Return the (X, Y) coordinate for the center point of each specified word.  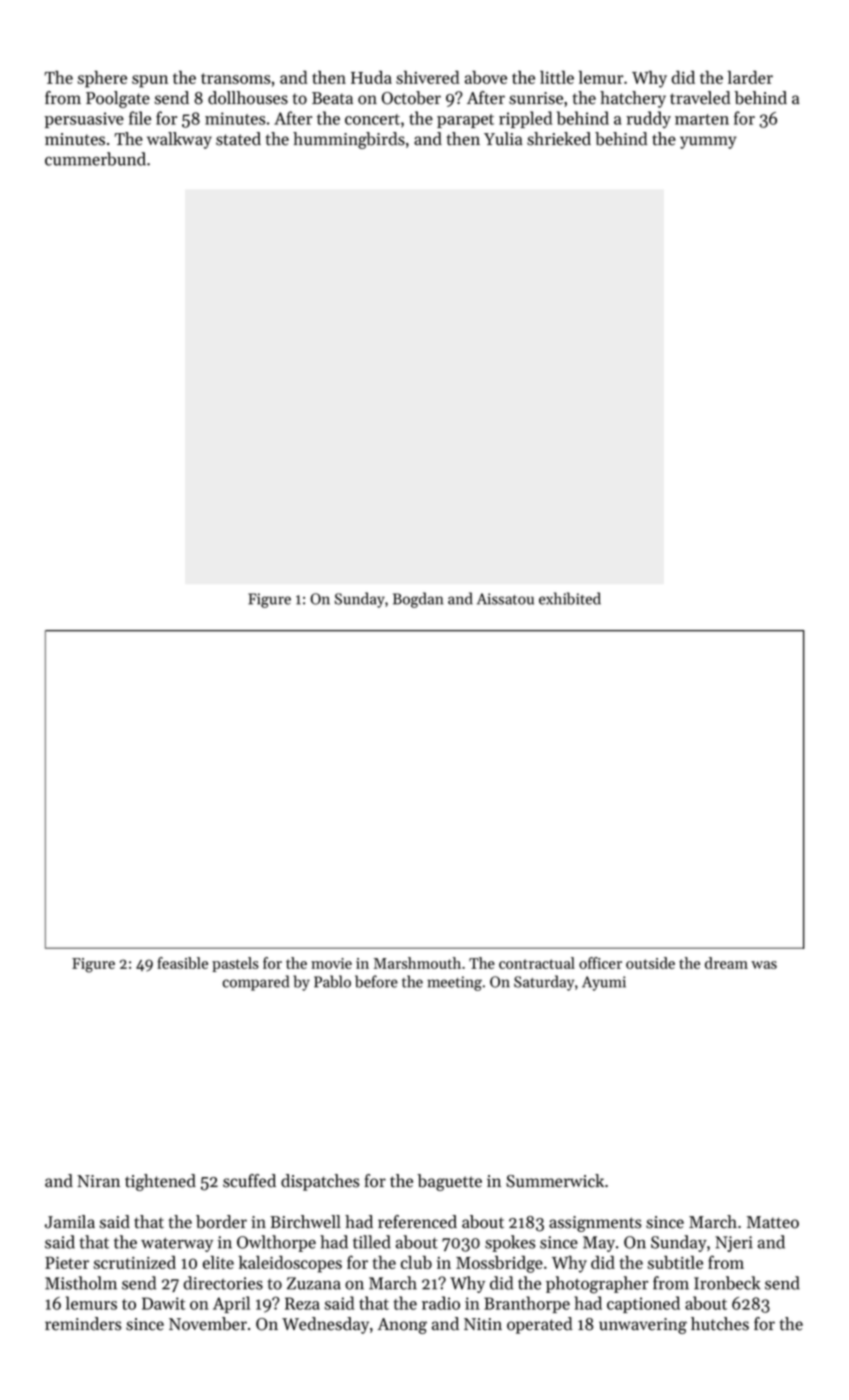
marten (702, 119)
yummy (708, 142)
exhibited (570, 598)
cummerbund (95, 159)
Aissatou (505, 599)
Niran (98, 1181)
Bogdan (418, 600)
